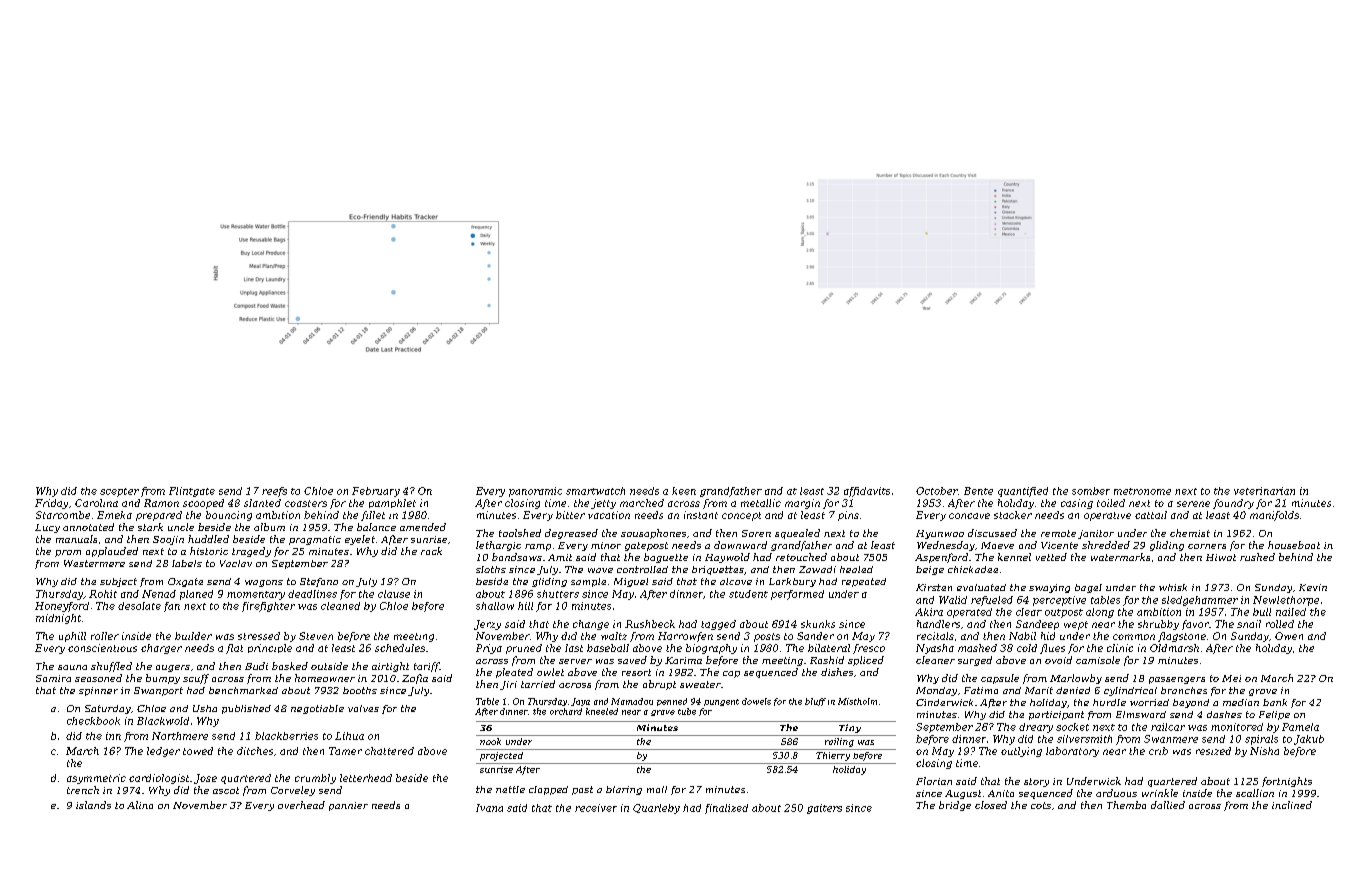 This page has height=887, width=1372. Describe the element at coordinates (1120, 648) in the page. I see `clinic` at that location.
